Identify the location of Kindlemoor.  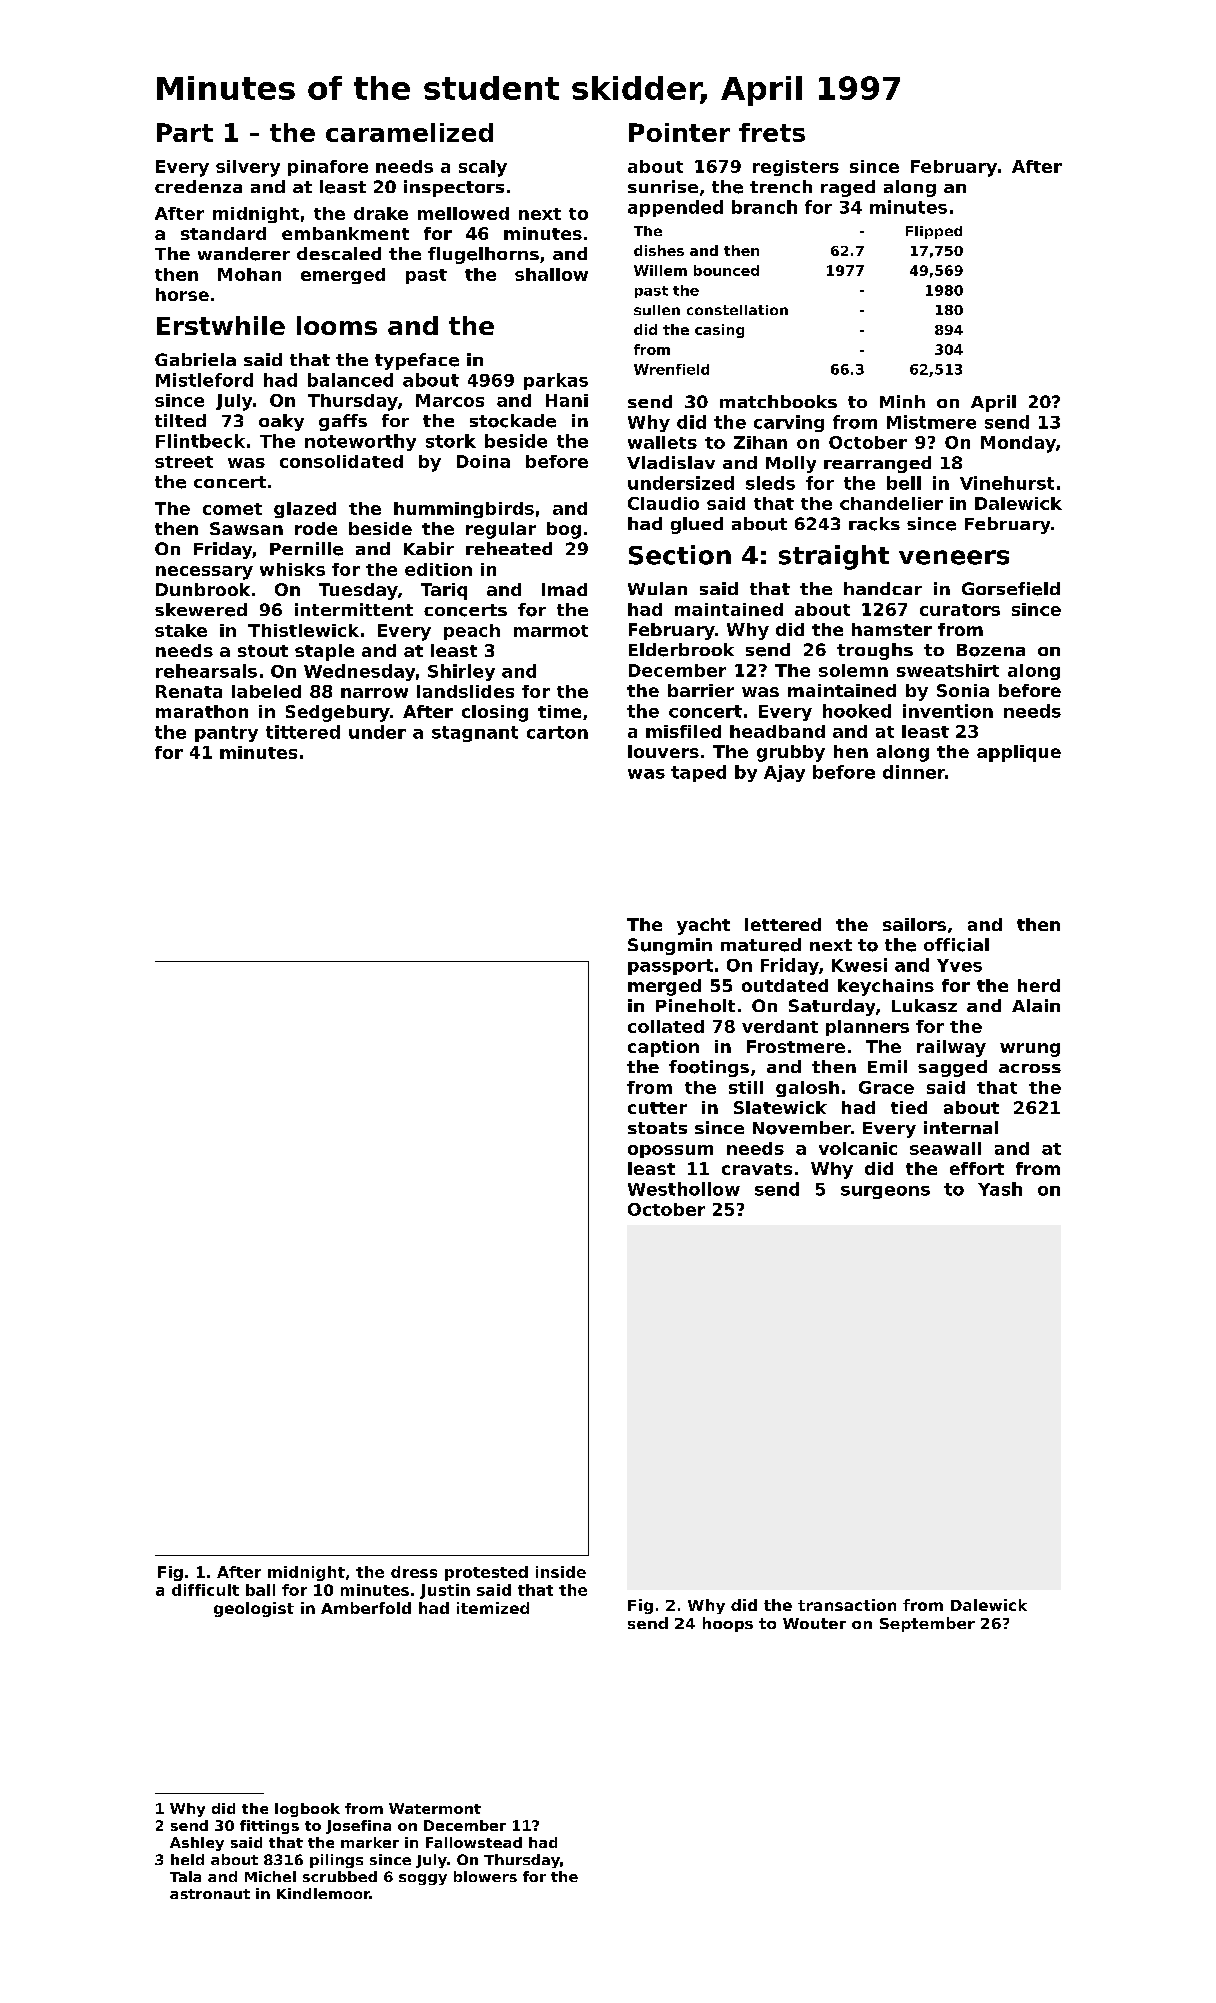
(323, 1893).
